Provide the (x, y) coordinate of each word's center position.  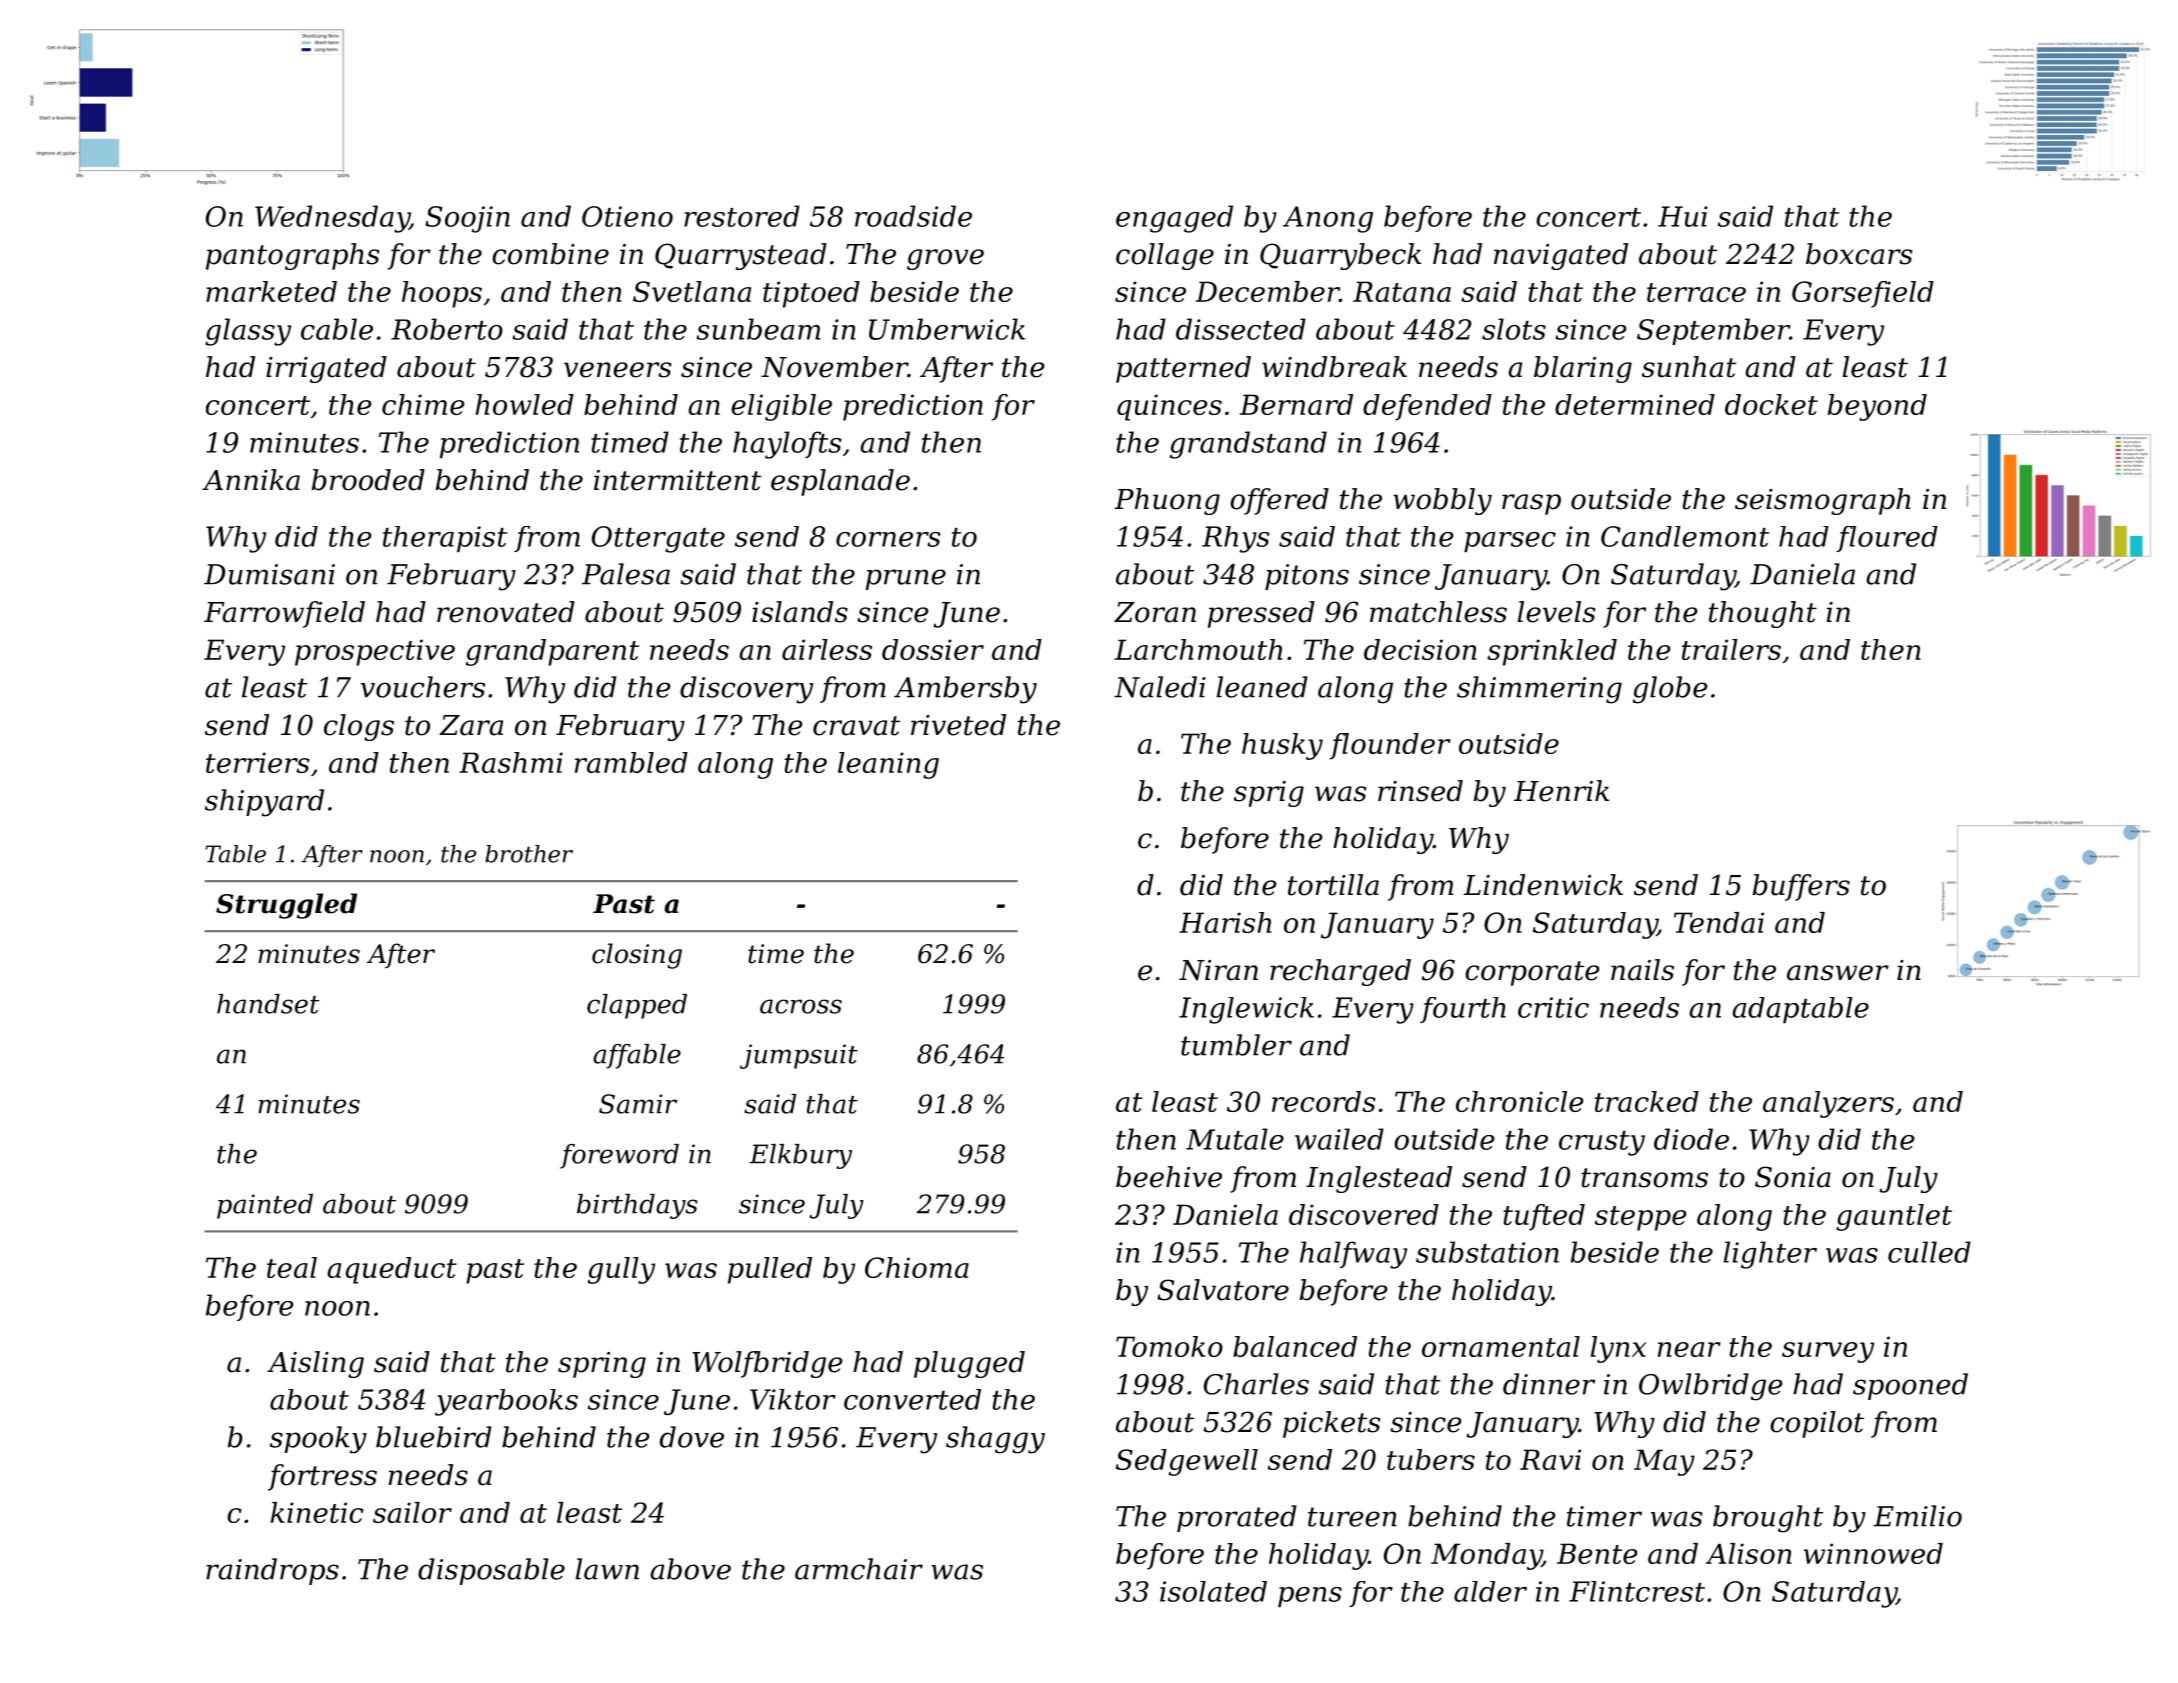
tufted (1544, 1217)
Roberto (447, 329)
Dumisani (269, 574)
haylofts (787, 445)
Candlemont (1685, 536)
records (1324, 1101)
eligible (781, 407)
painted (265, 1206)
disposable (491, 1571)
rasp (1531, 504)
